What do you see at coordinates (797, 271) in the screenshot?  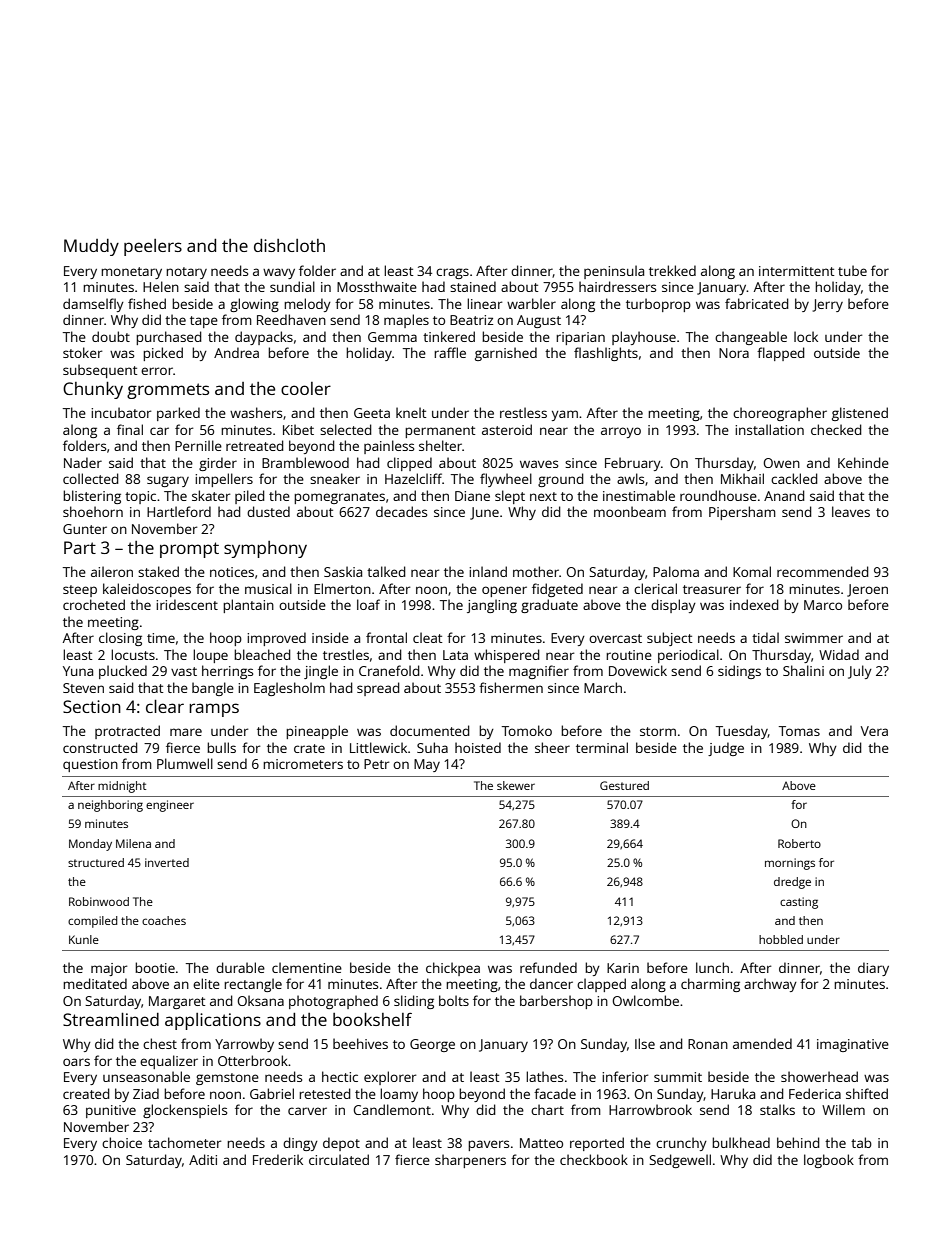 I see `intermittent` at bounding box center [797, 271].
